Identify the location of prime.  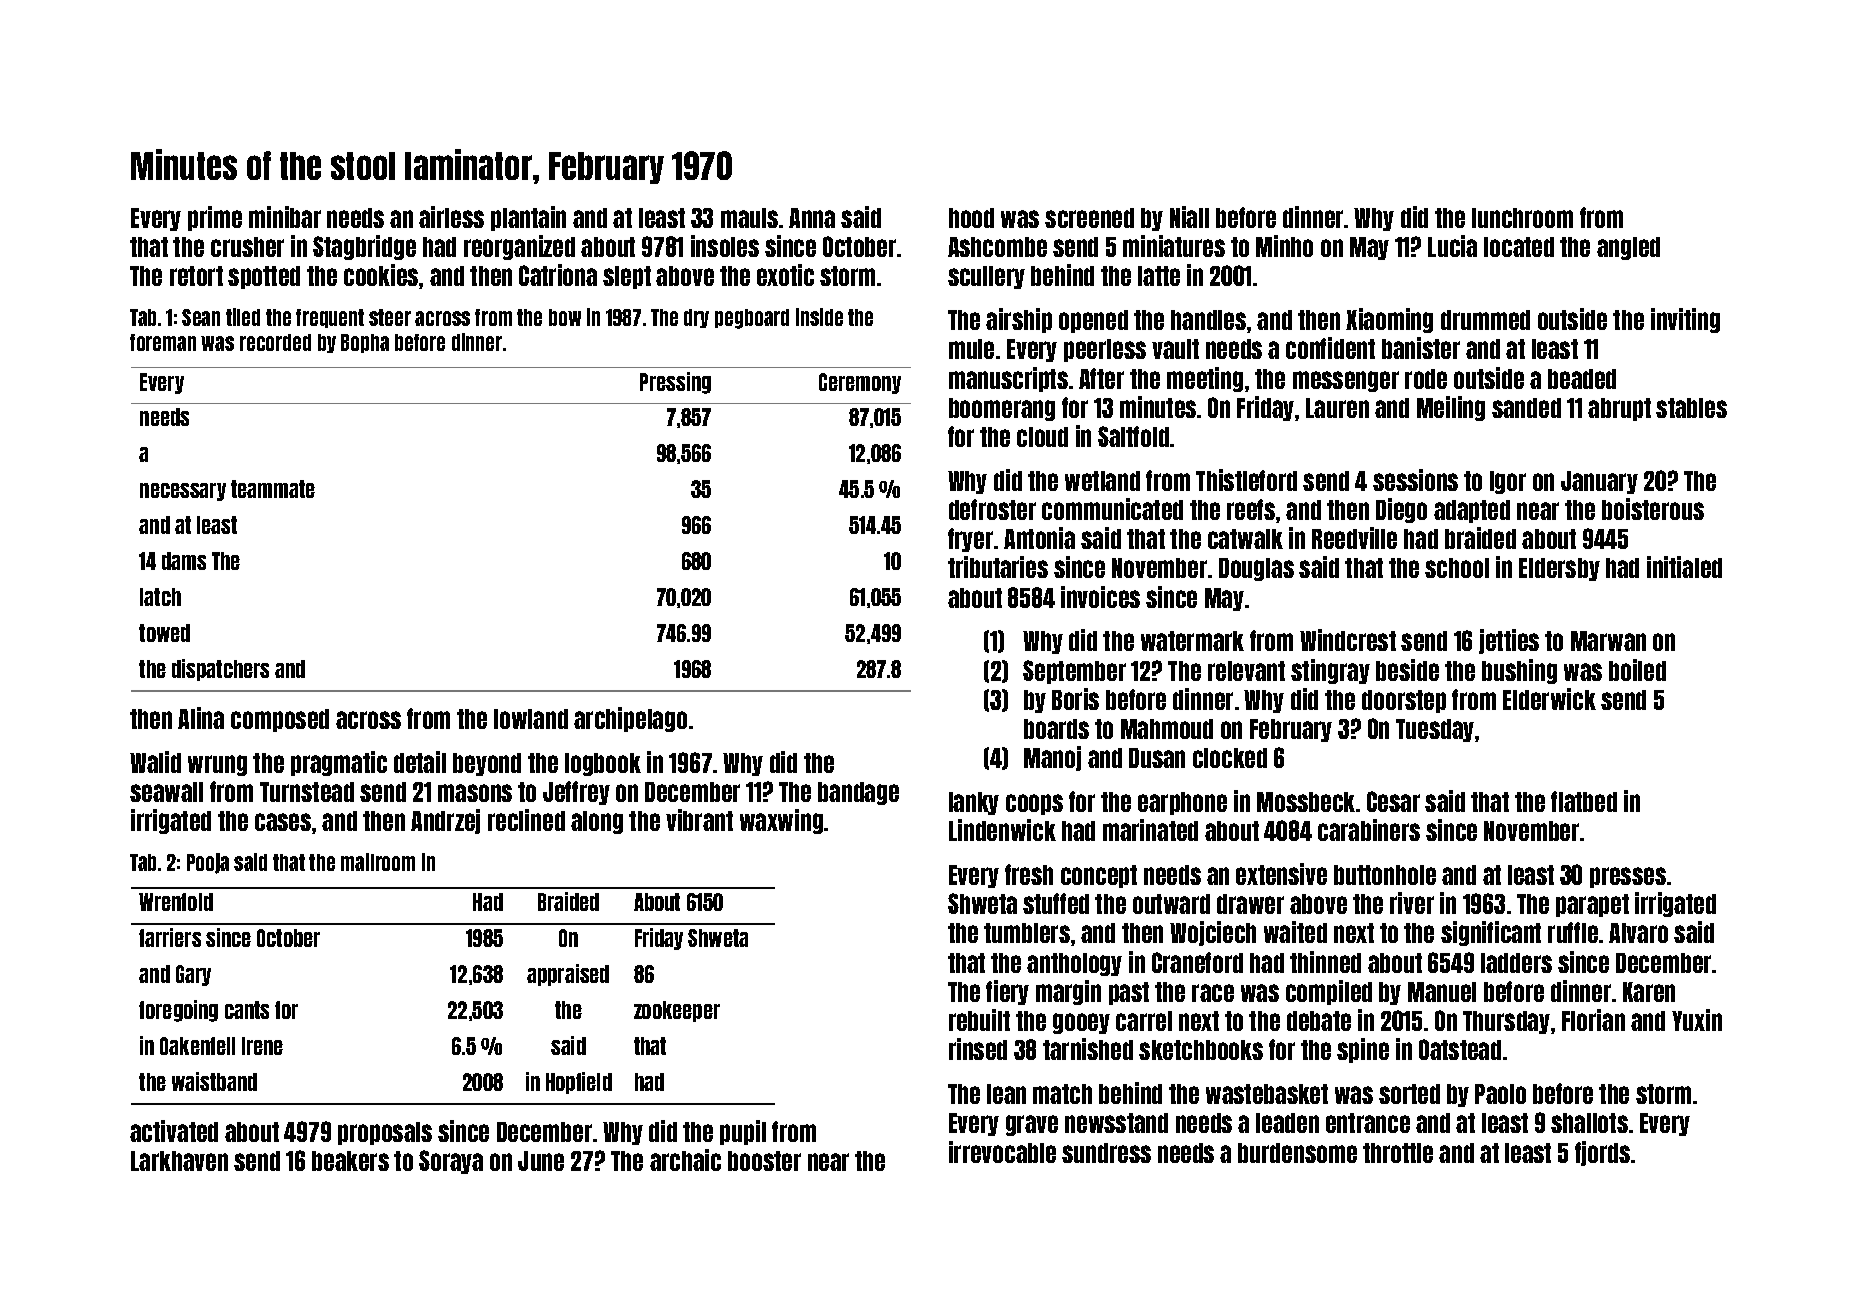
(215, 218).
